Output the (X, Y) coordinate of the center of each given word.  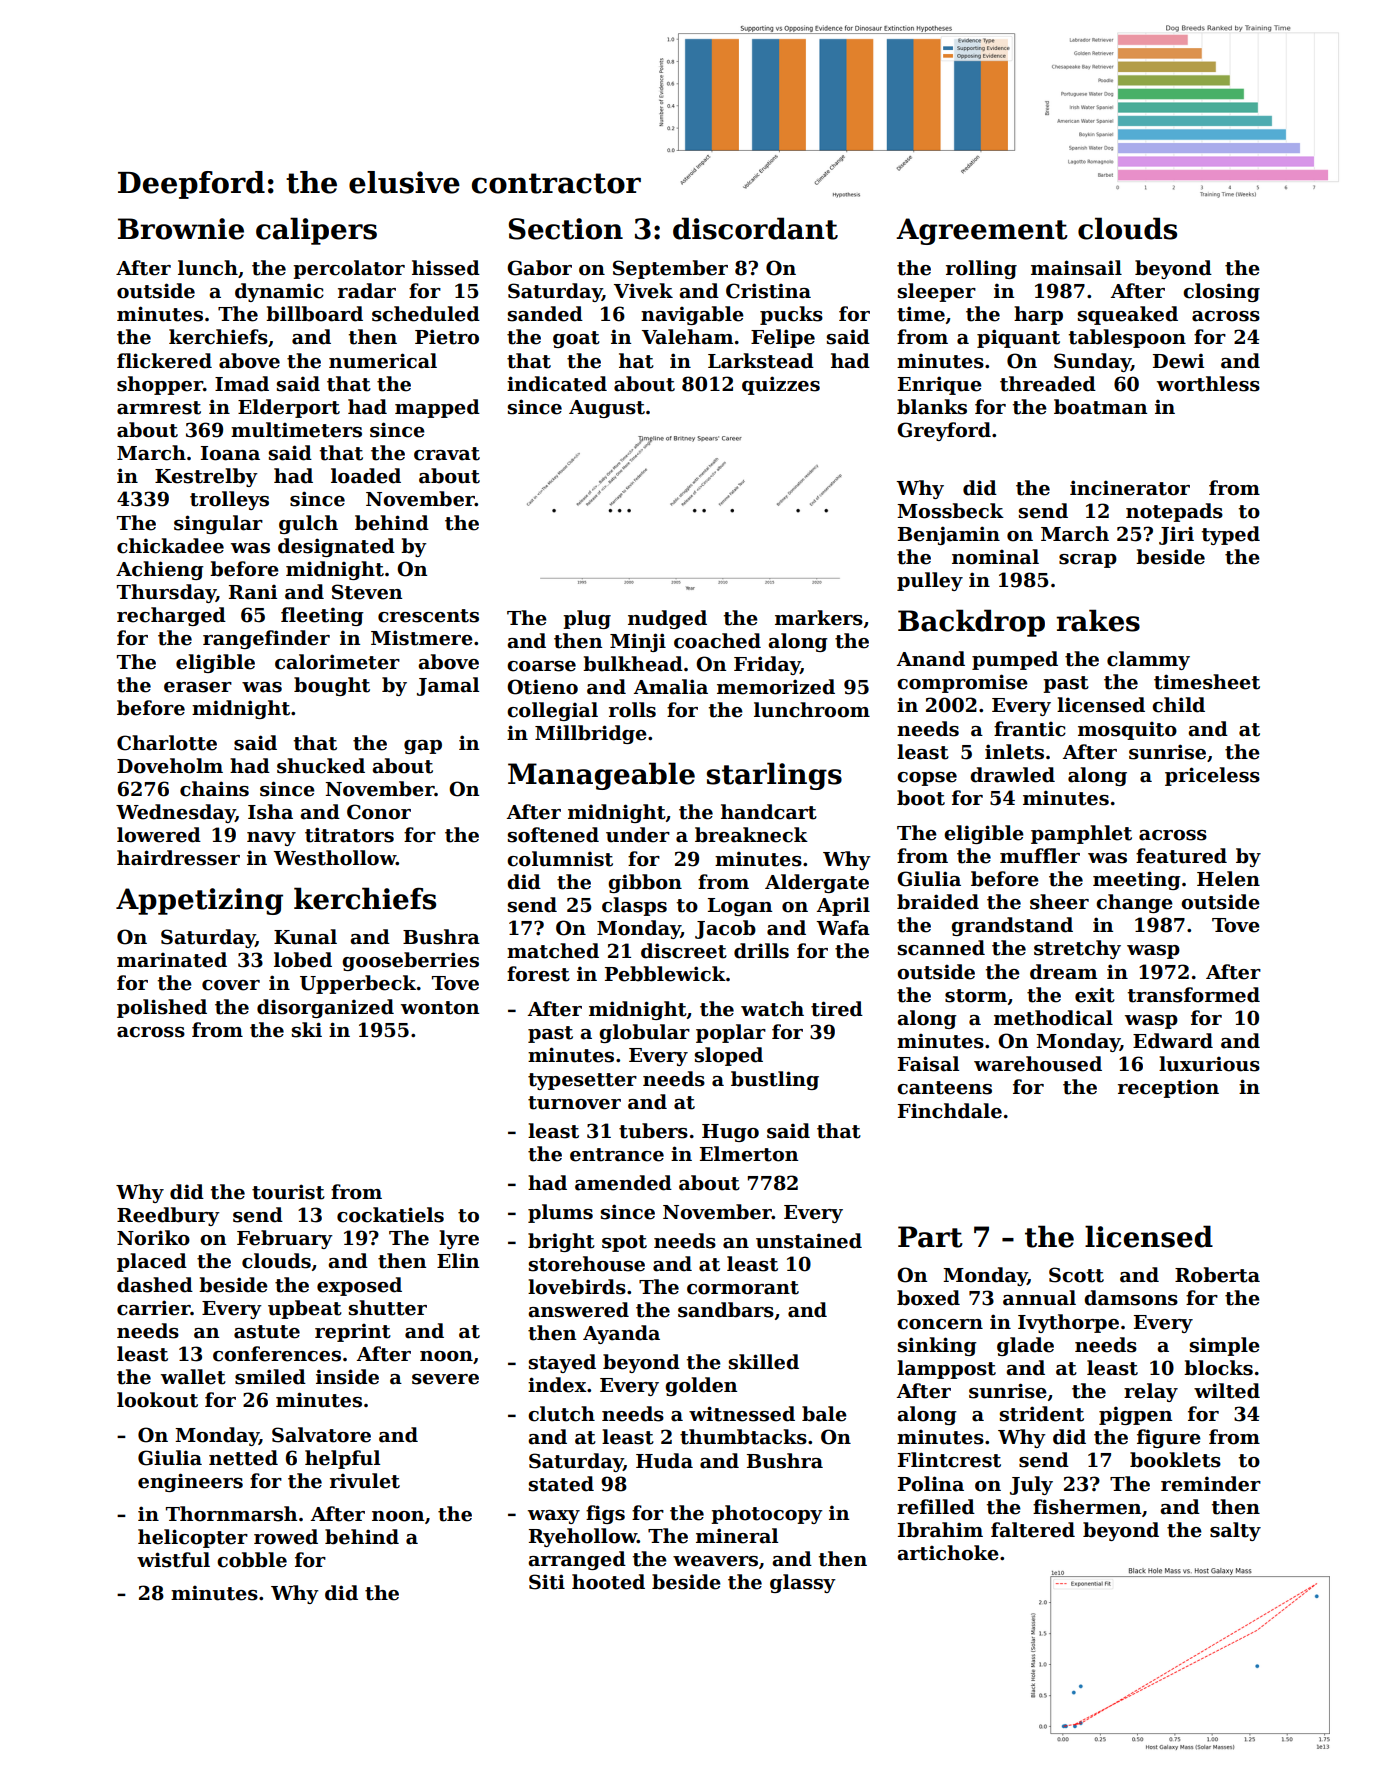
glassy (803, 1583)
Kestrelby (206, 477)
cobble (252, 1560)
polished (162, 1008)
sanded (545, 314)
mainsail (1076, 268)
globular (644, 1033)
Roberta (1217, 1275)
